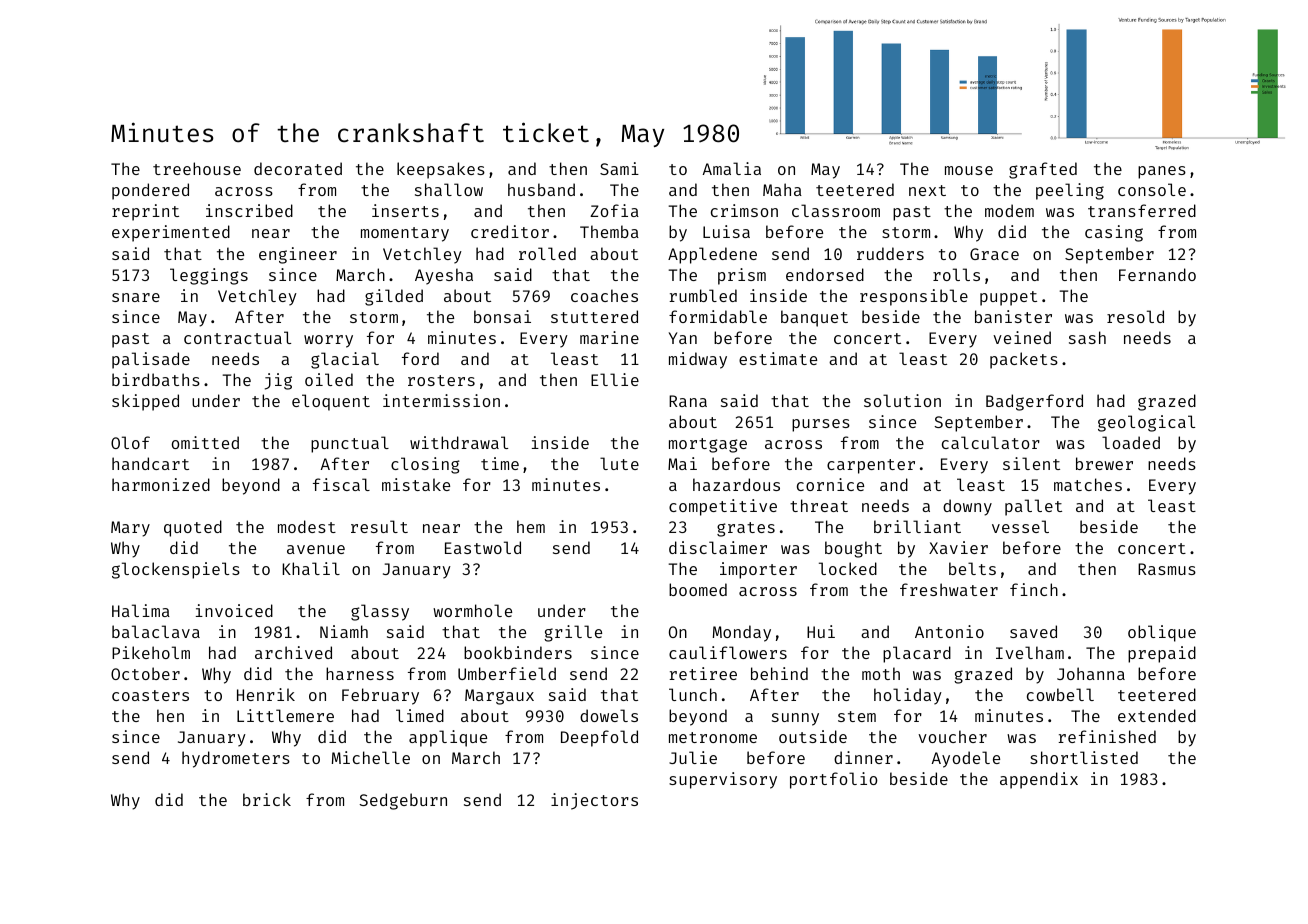 This page has width=1308, height=924. Describe the element at coordinates (619, 168) in the page. I see `Sami` at that location.
